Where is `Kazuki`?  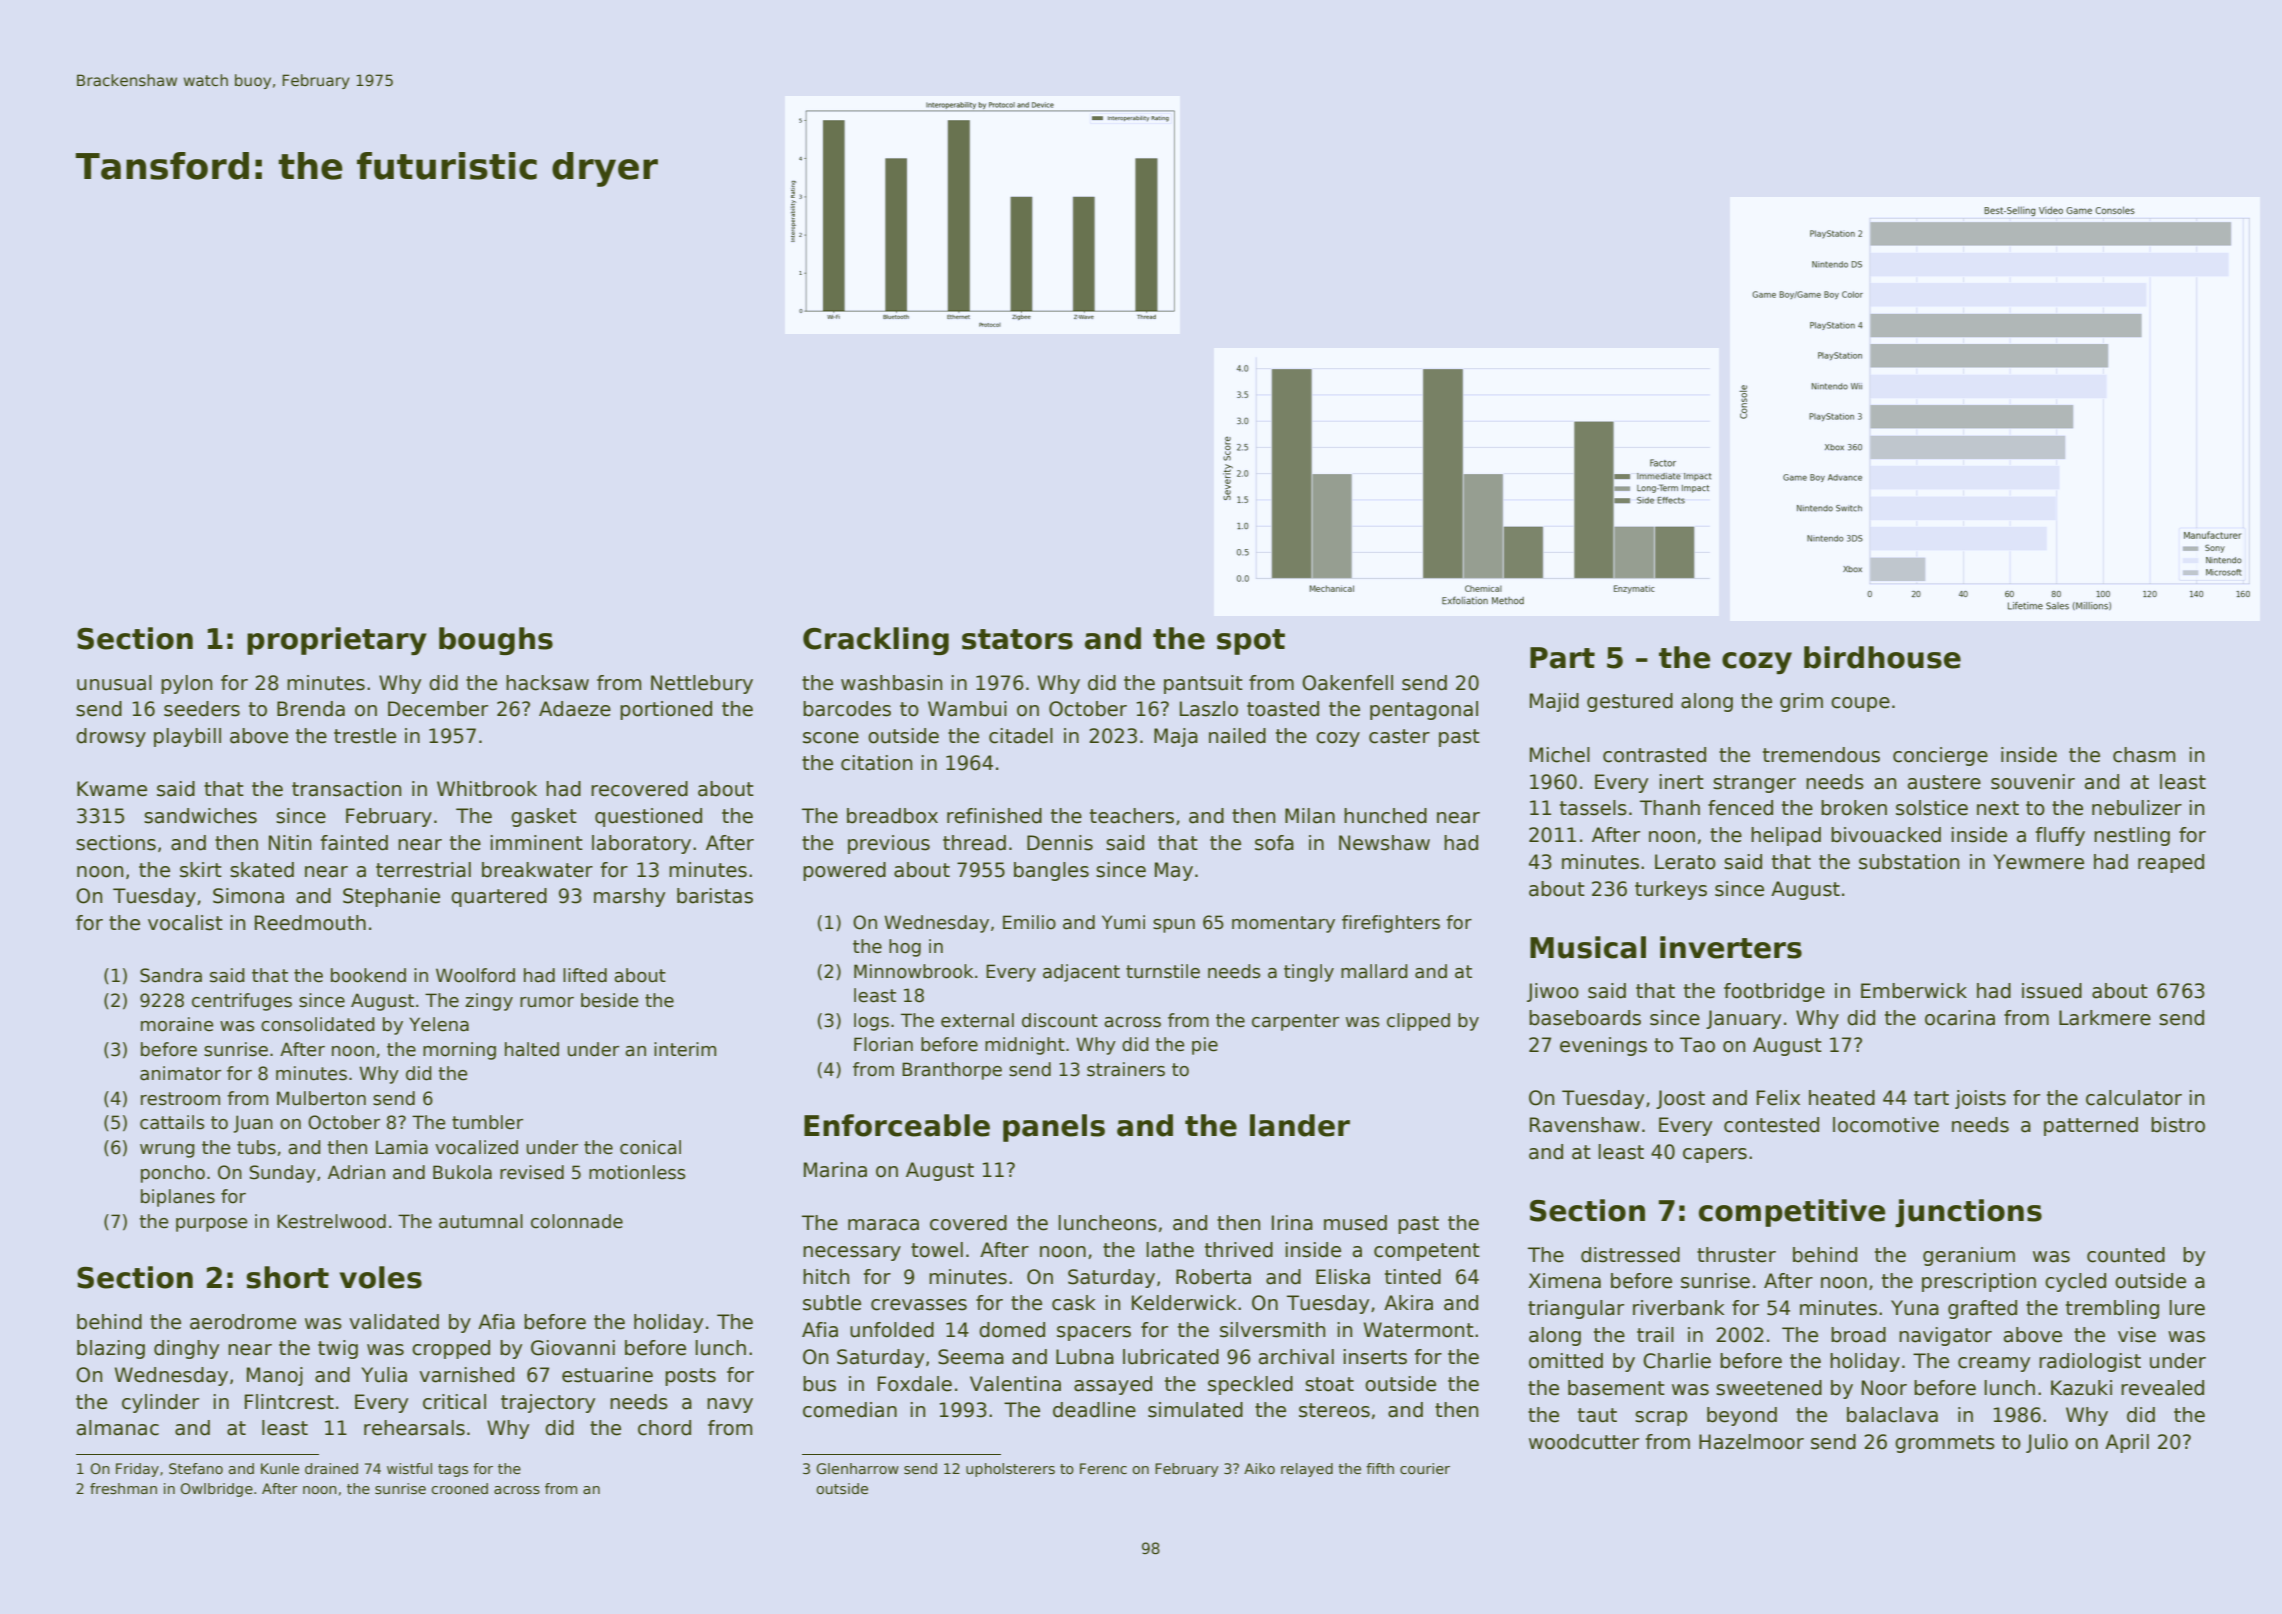
Kazuki is located at coordinates (2081, 1388).
